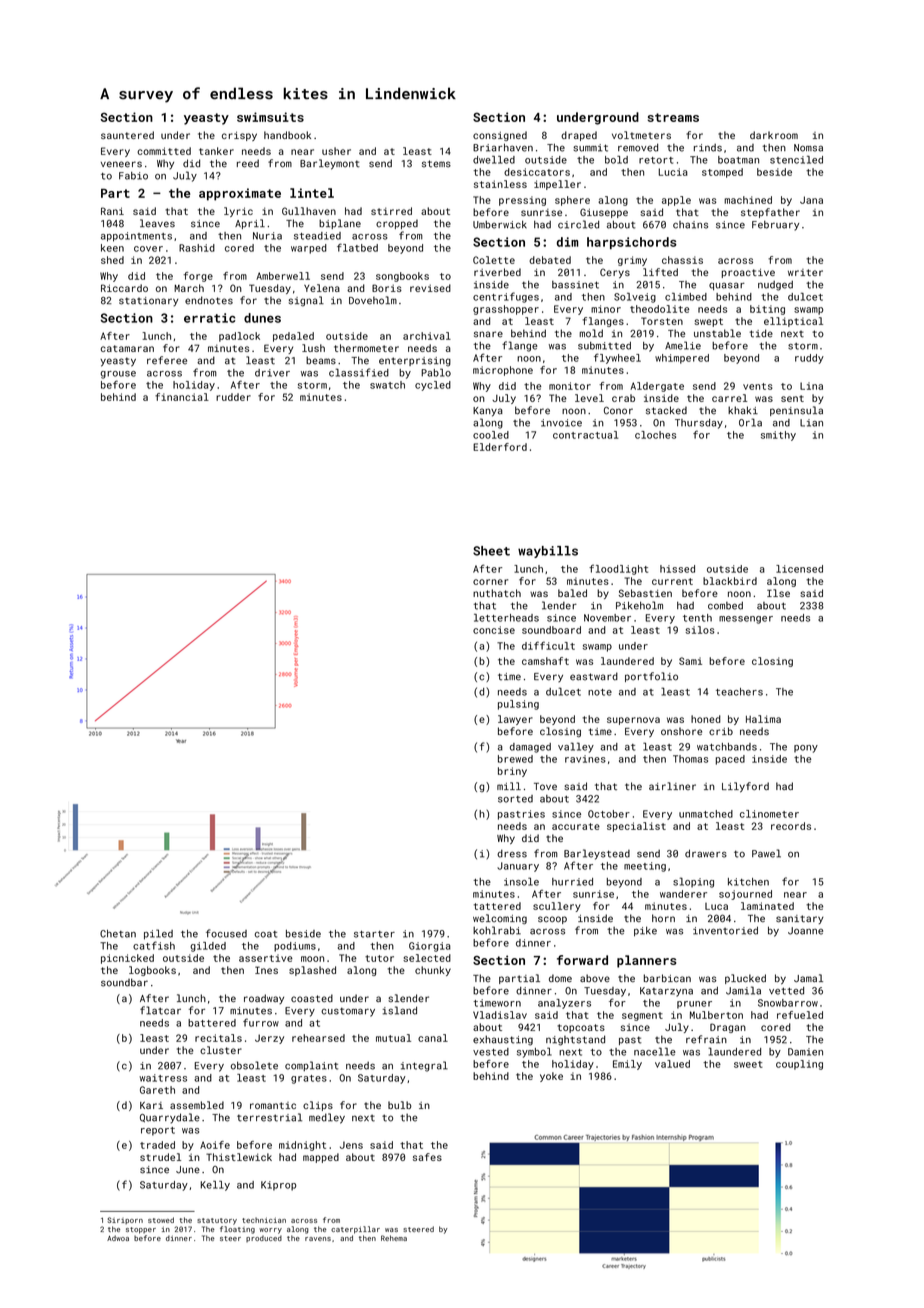  What do you see at coordinates (157, 223) in the screenshot?
I see `leaves` at bounding box center [157, 223].
